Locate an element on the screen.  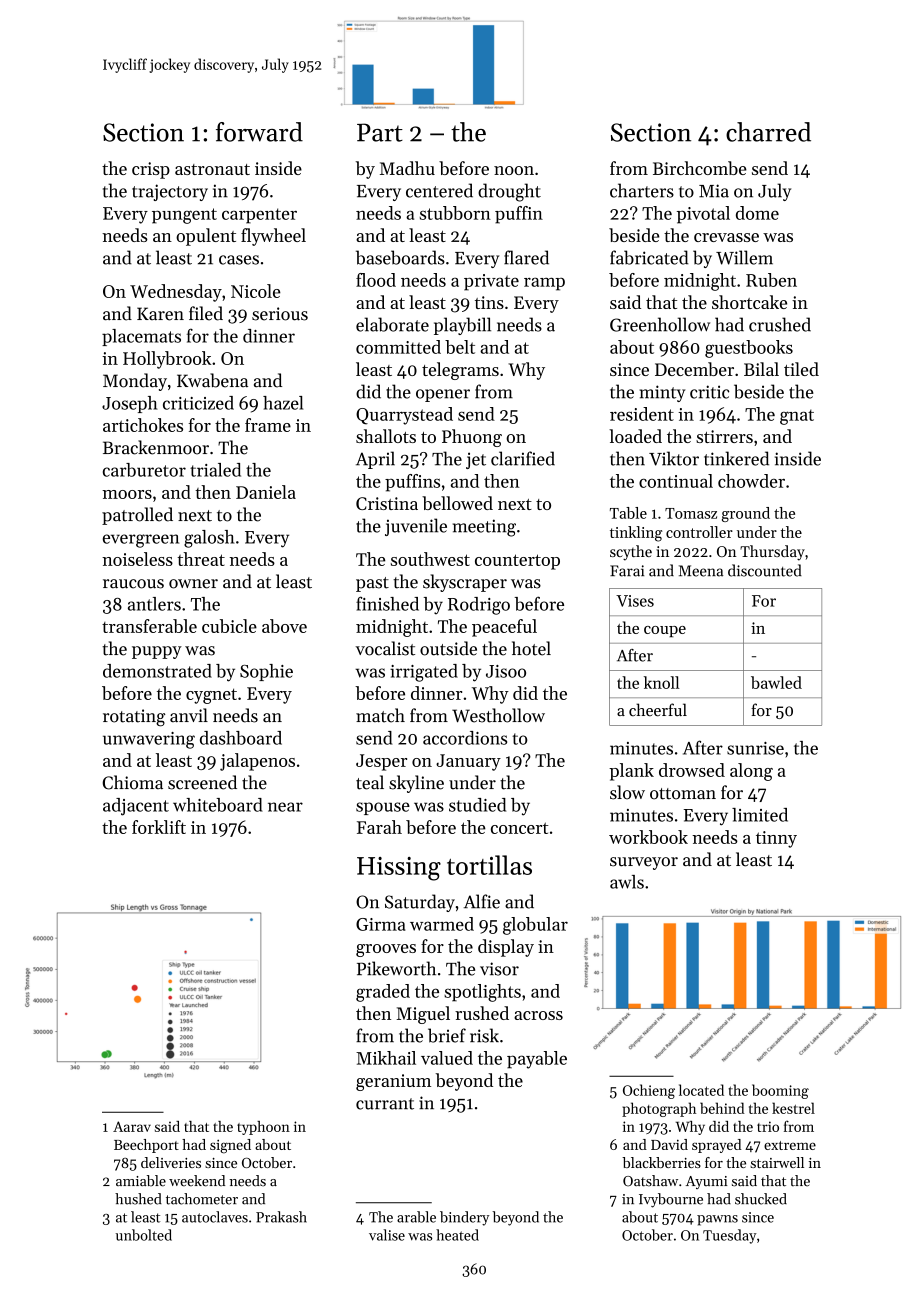
Greenhollow is located at coordinates (660, 324).
